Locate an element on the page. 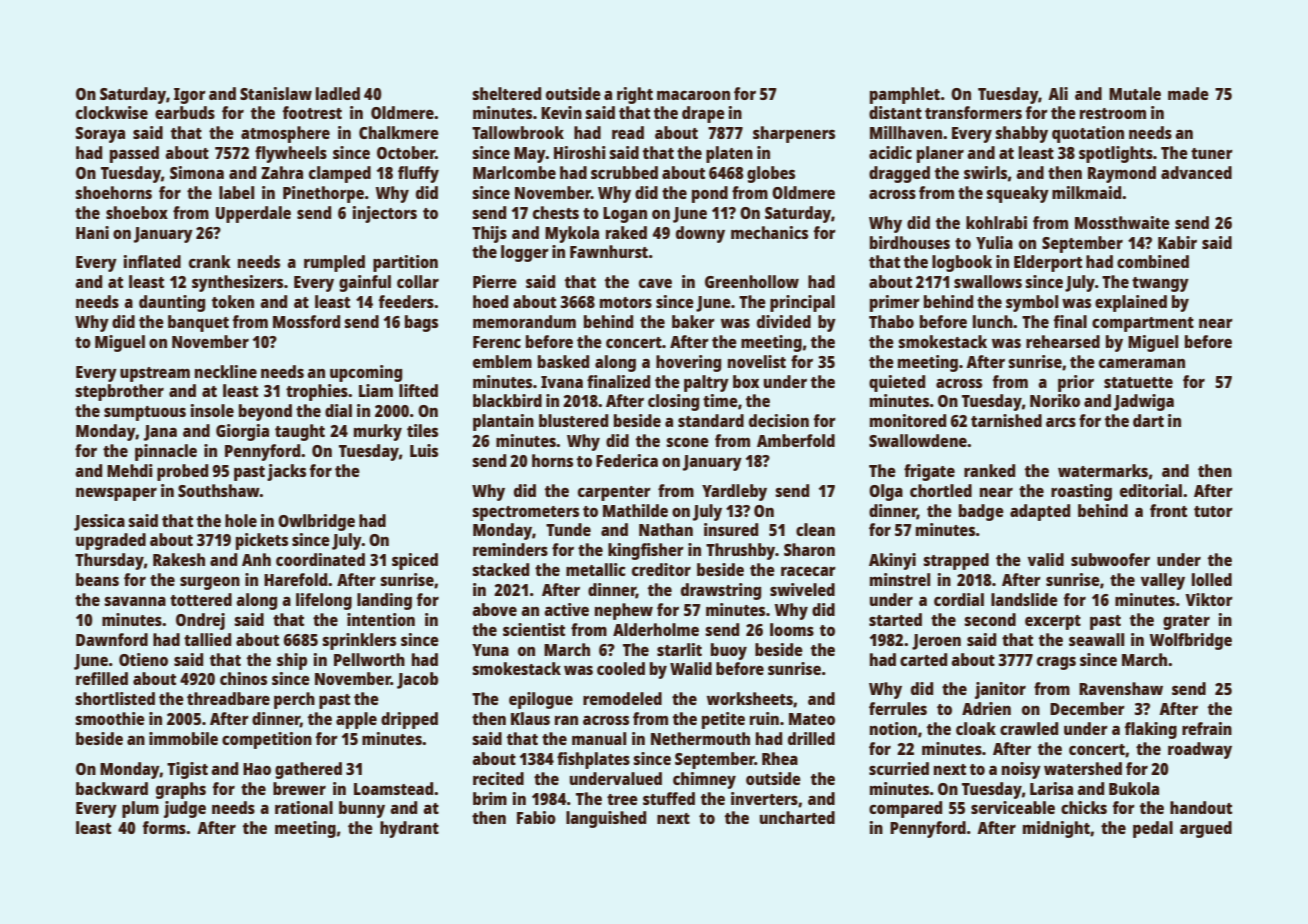  forms is located at coordinates (164, 827).
